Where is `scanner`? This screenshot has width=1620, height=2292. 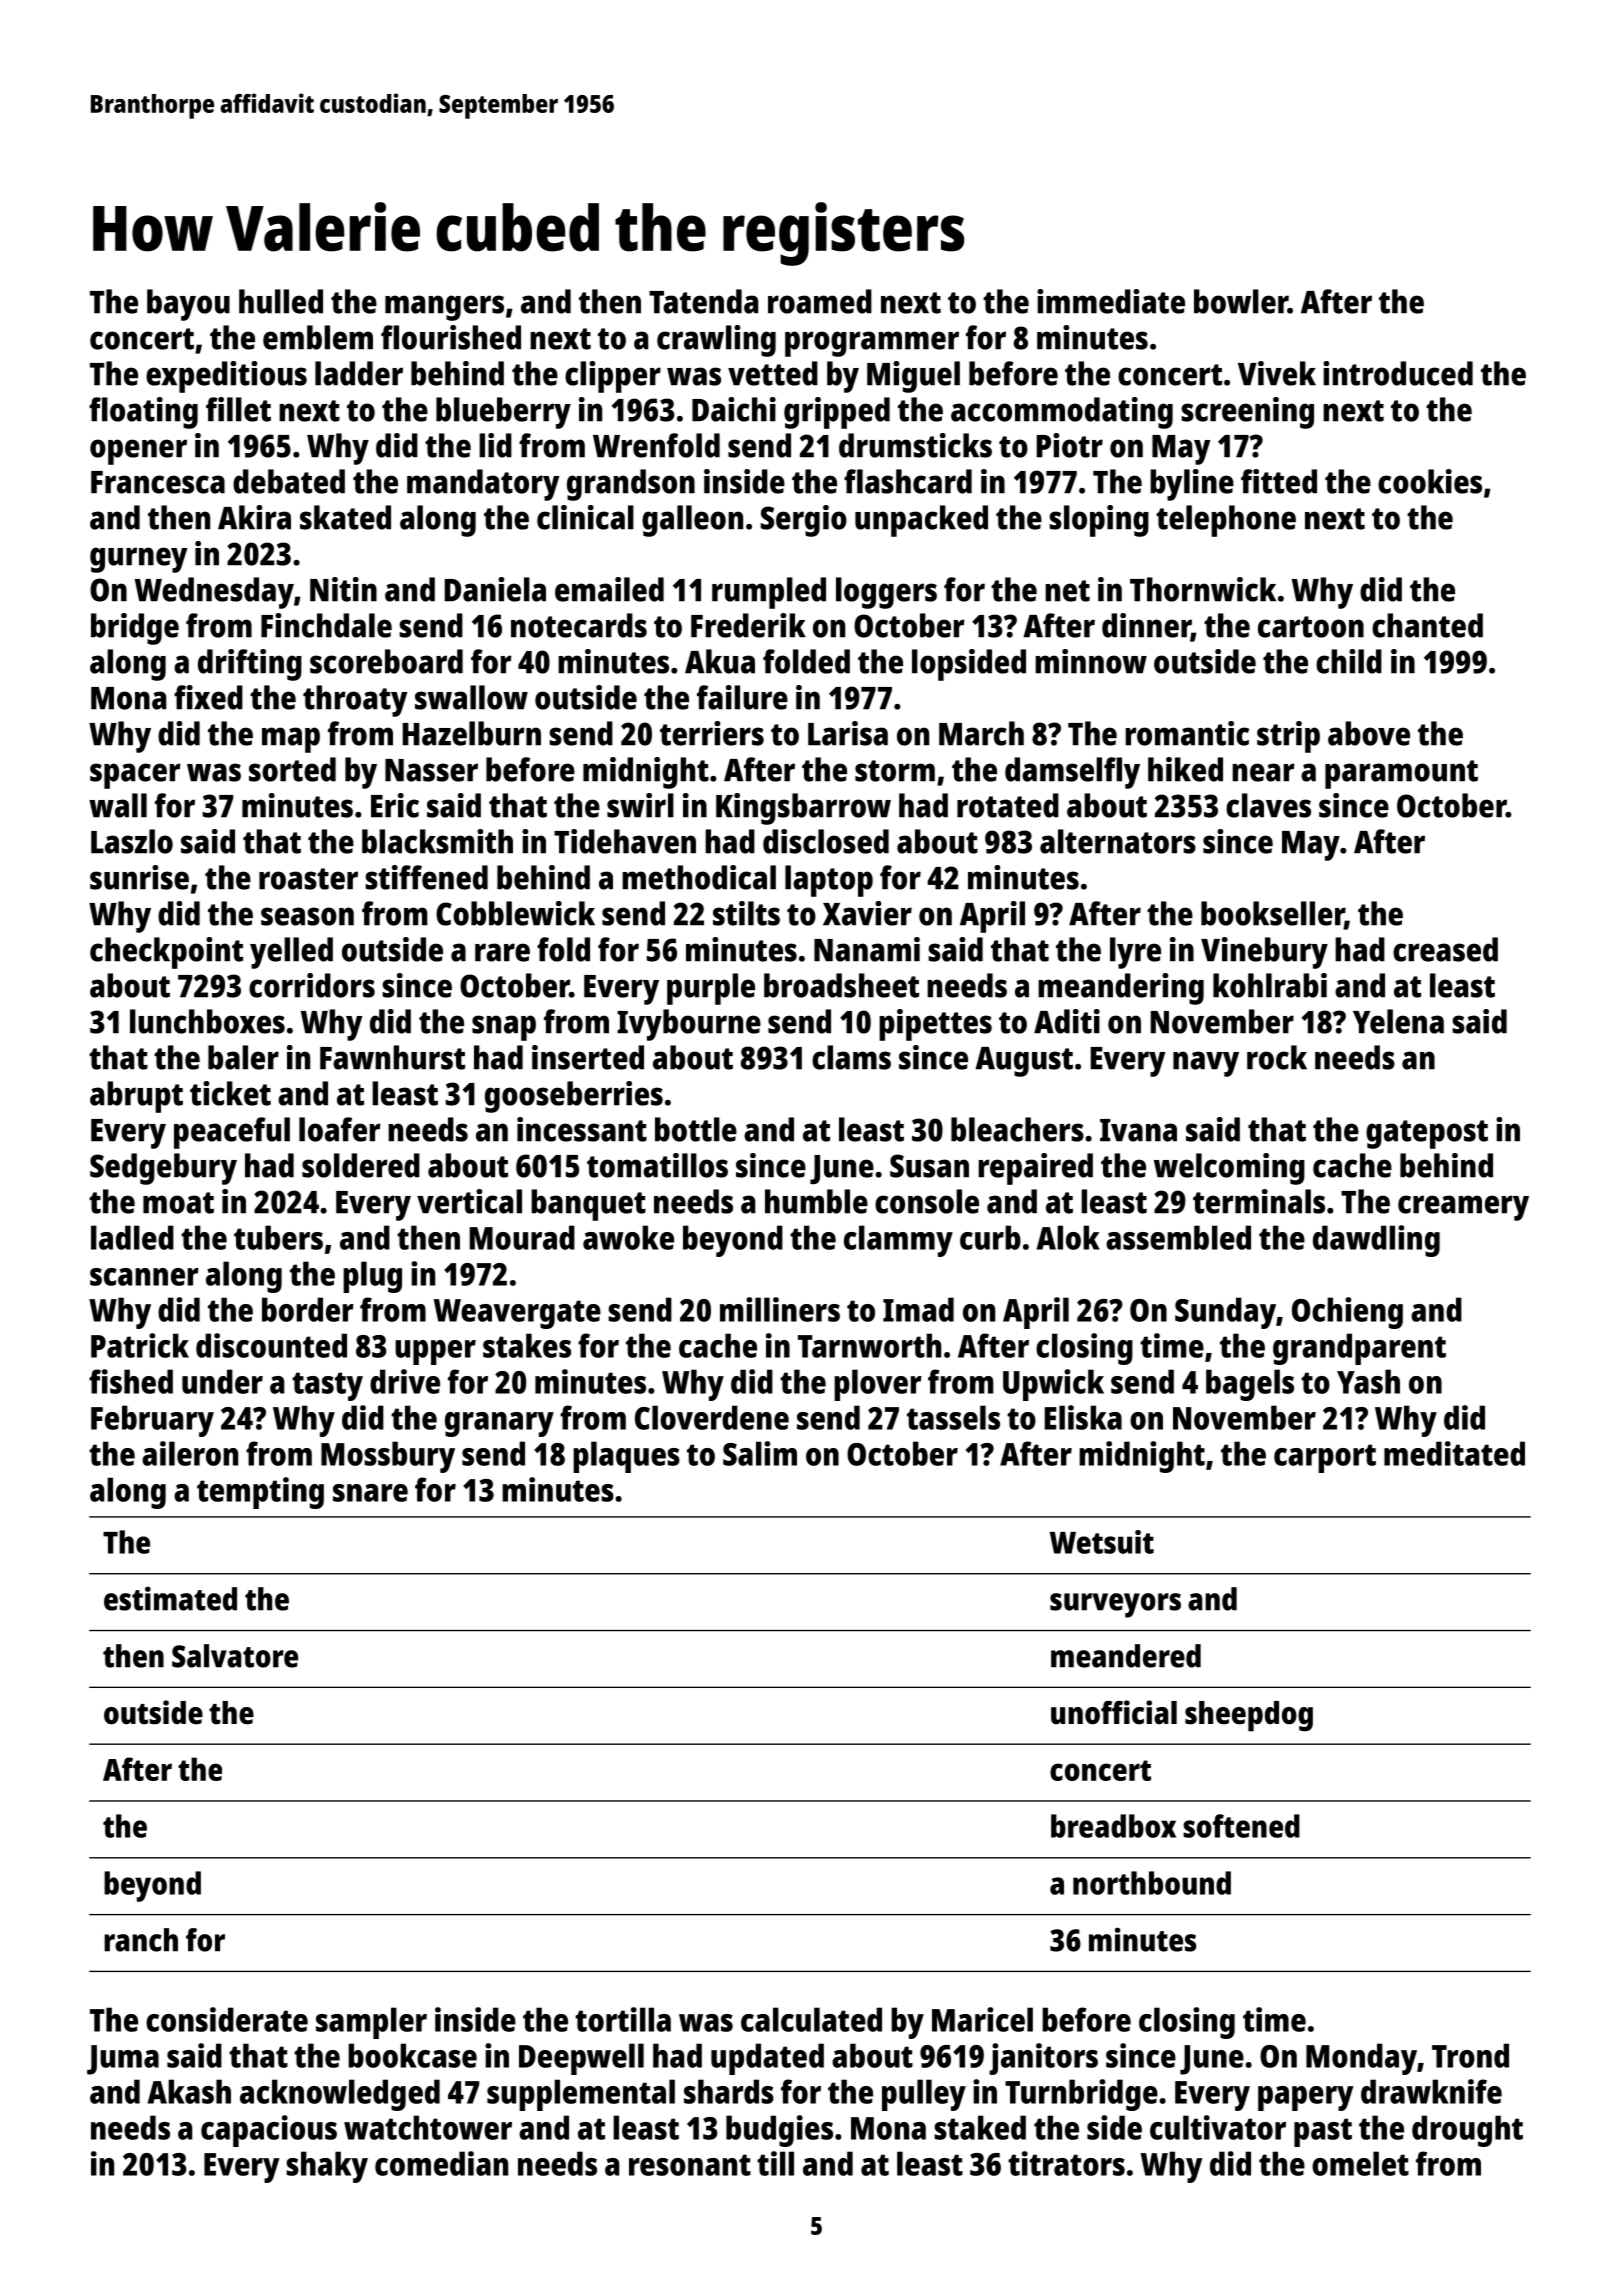 scanner is located at coordinates (144, 1277).
